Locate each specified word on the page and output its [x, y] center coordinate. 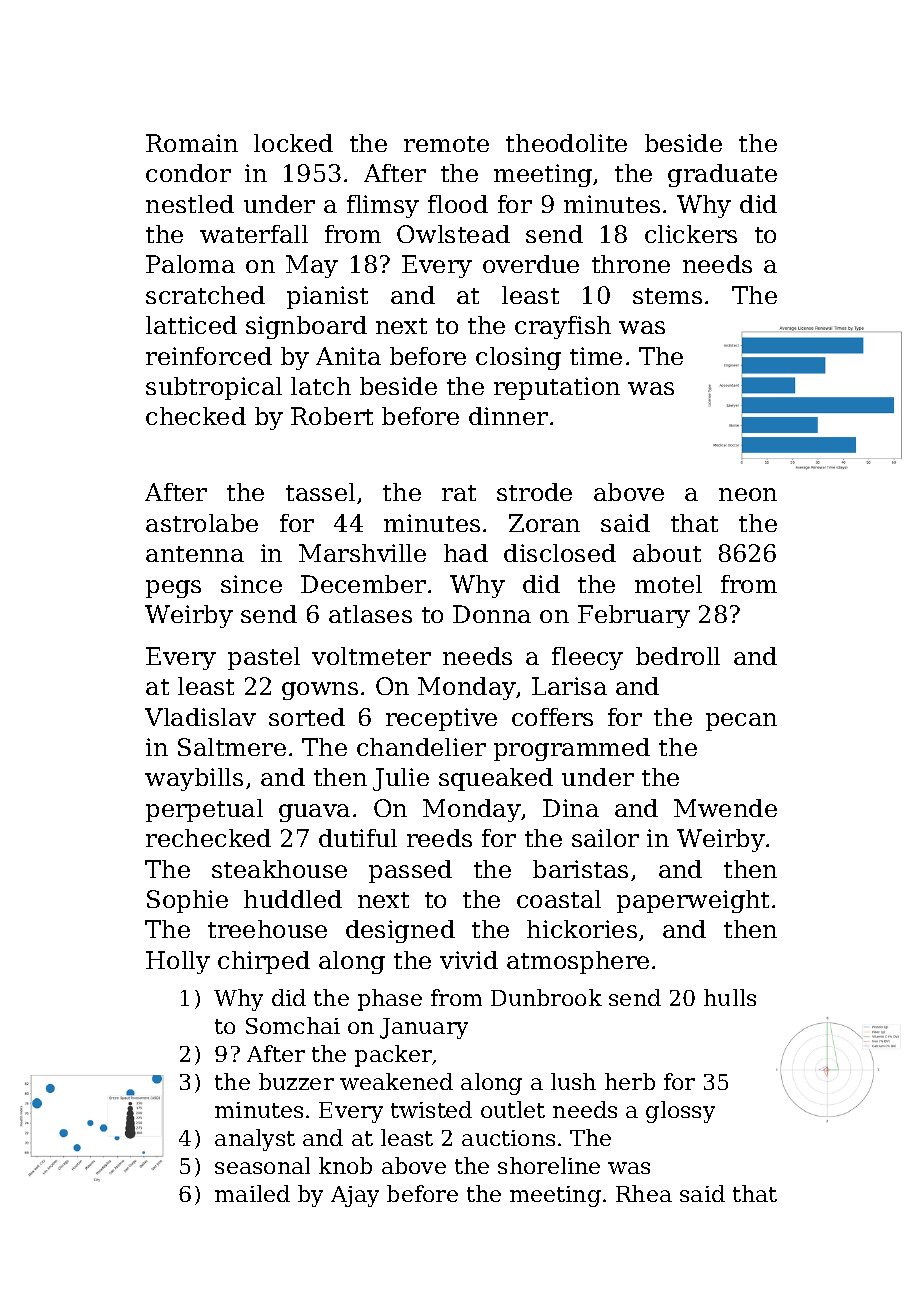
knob [345, 1165]
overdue [531, 264]
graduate [722, 175]
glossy [680, 1112]
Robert [332, 416]
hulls [730, 997]
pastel [264, 658]
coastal [559, 899]
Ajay [355, 1196]
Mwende [725, 808]
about [667, 553]
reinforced [209, 356]
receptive [441, 719]
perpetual [204, 810]
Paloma [190, 264]
